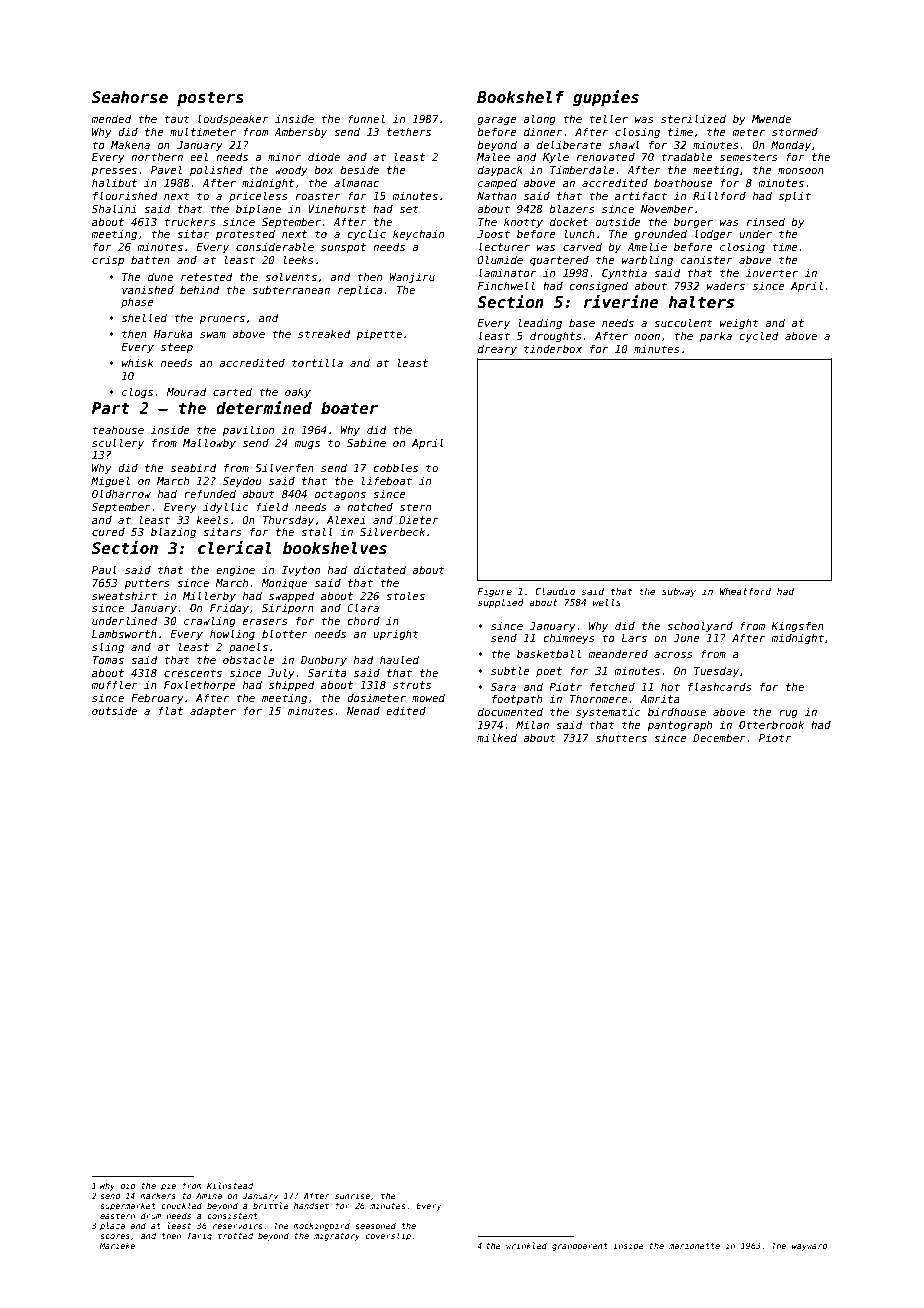 The height and width of the document is (1308, 924). Describe the element at coordinates (497, 349) in the document. I see `dreary` at that location.
